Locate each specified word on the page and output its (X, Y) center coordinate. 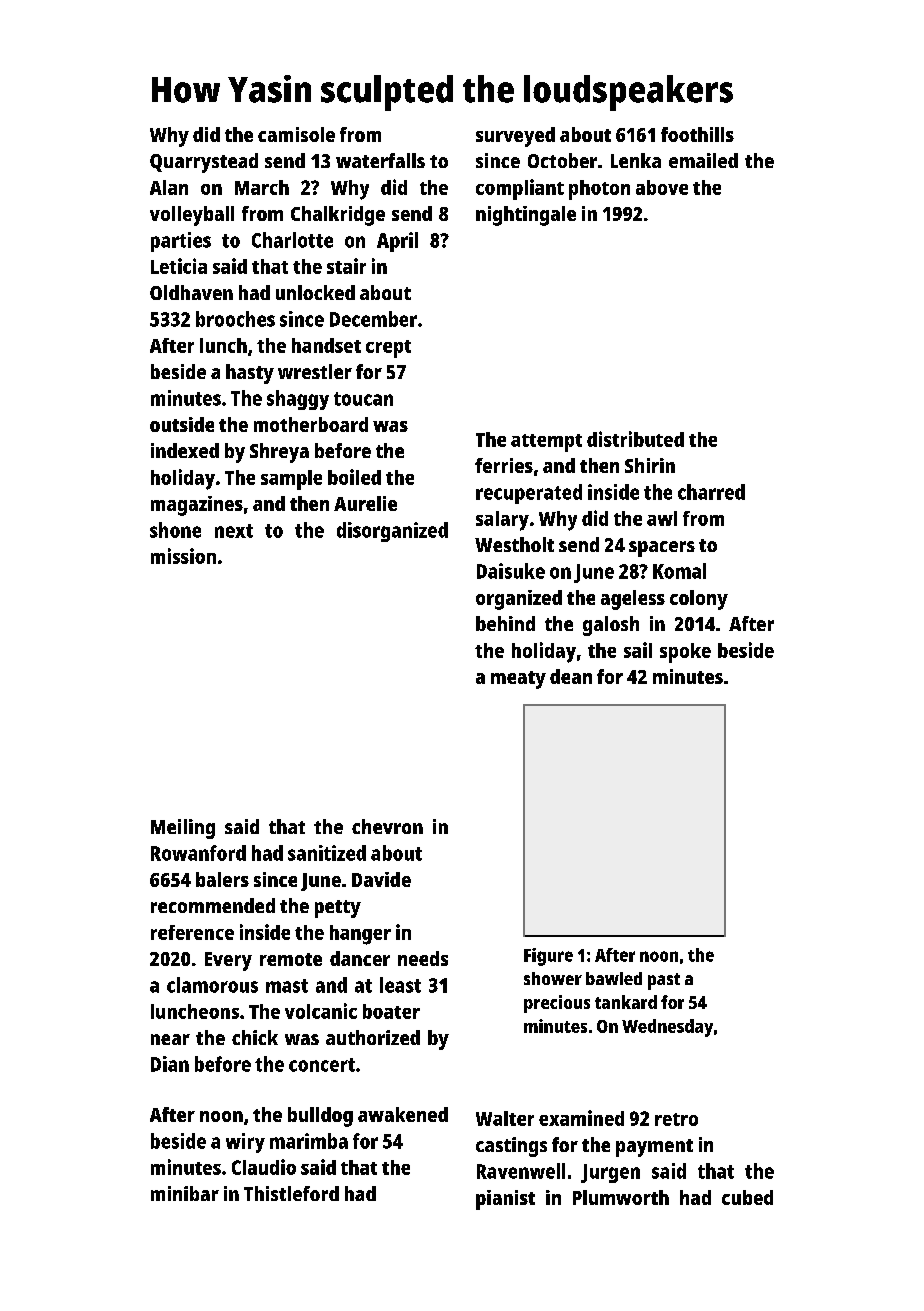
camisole (296, 134)
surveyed (515, 137)
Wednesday (667, 1028)
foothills (697, 134)
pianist (505, 1200)
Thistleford (291, 1193)
